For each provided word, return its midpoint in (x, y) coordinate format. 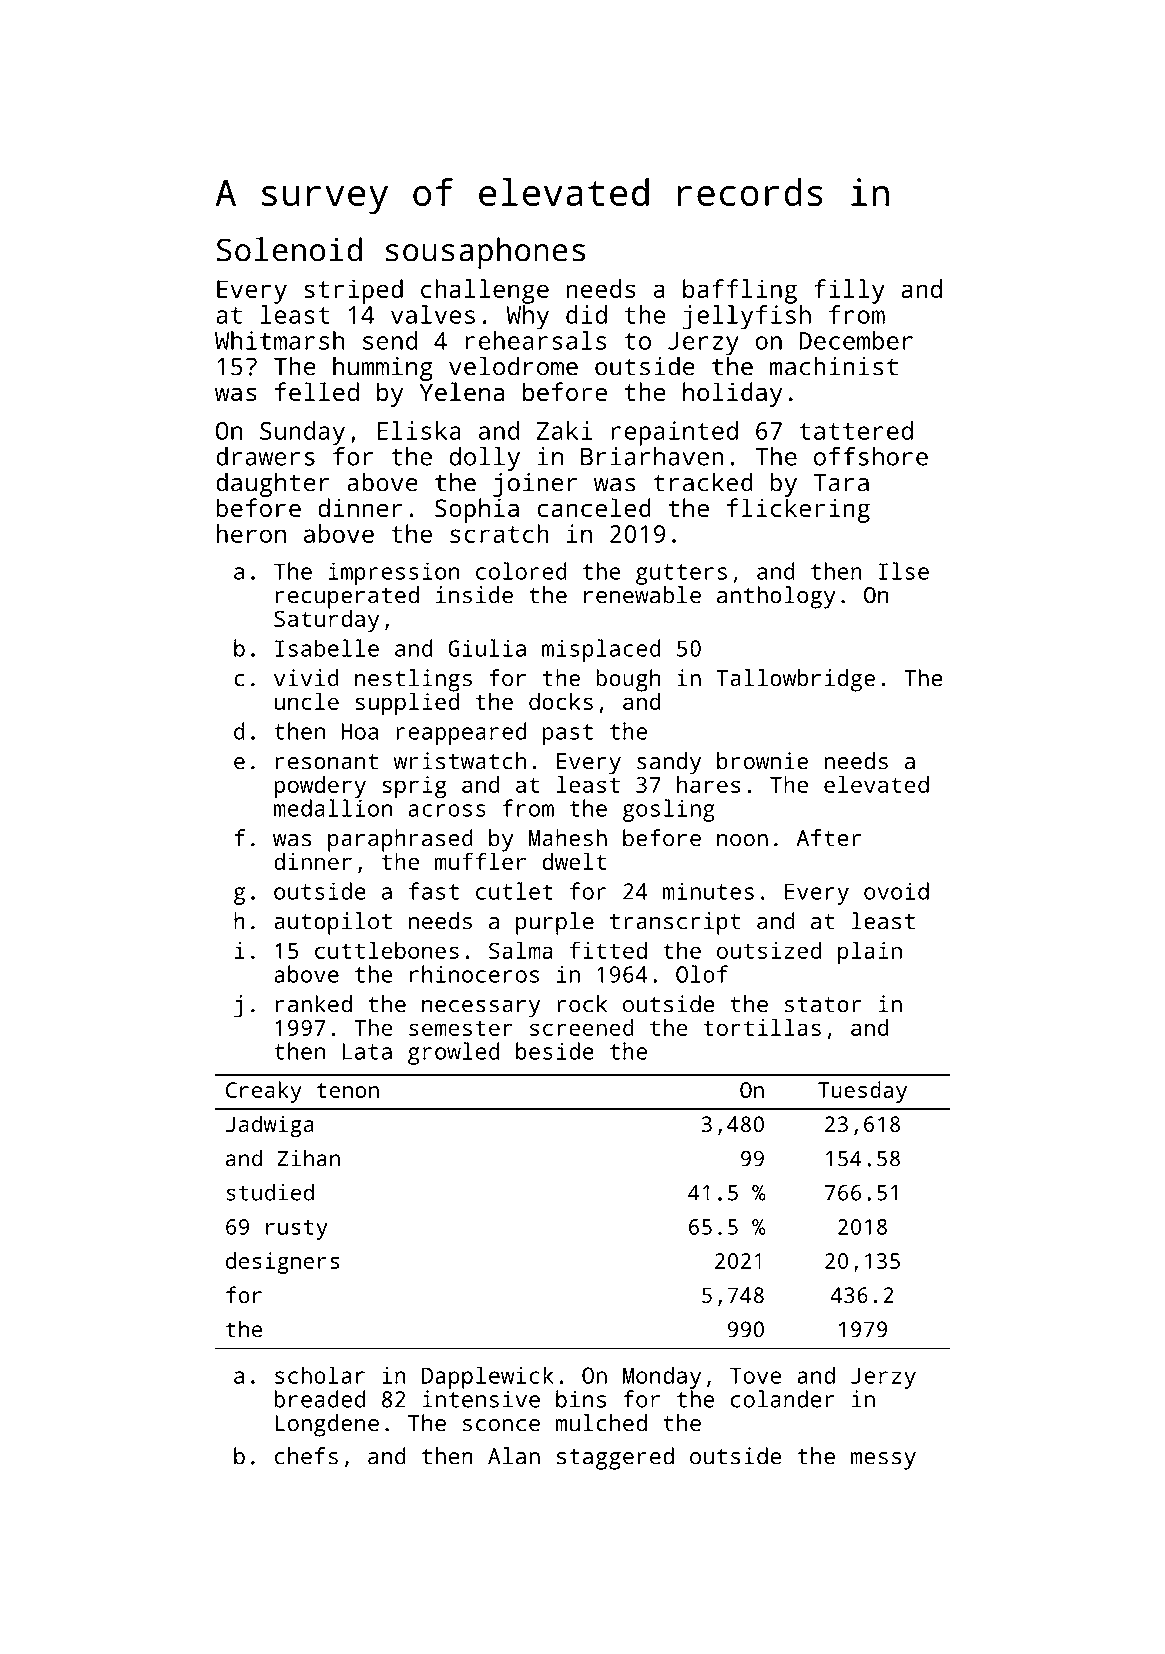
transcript (675, 923)
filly (849, 291)
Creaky (264, 1092)
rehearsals (536, 340)
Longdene (327, 1425)
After (828, 838)
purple (555, 923)
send (390, 340)
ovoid (896, 891)
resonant (327, 762)
